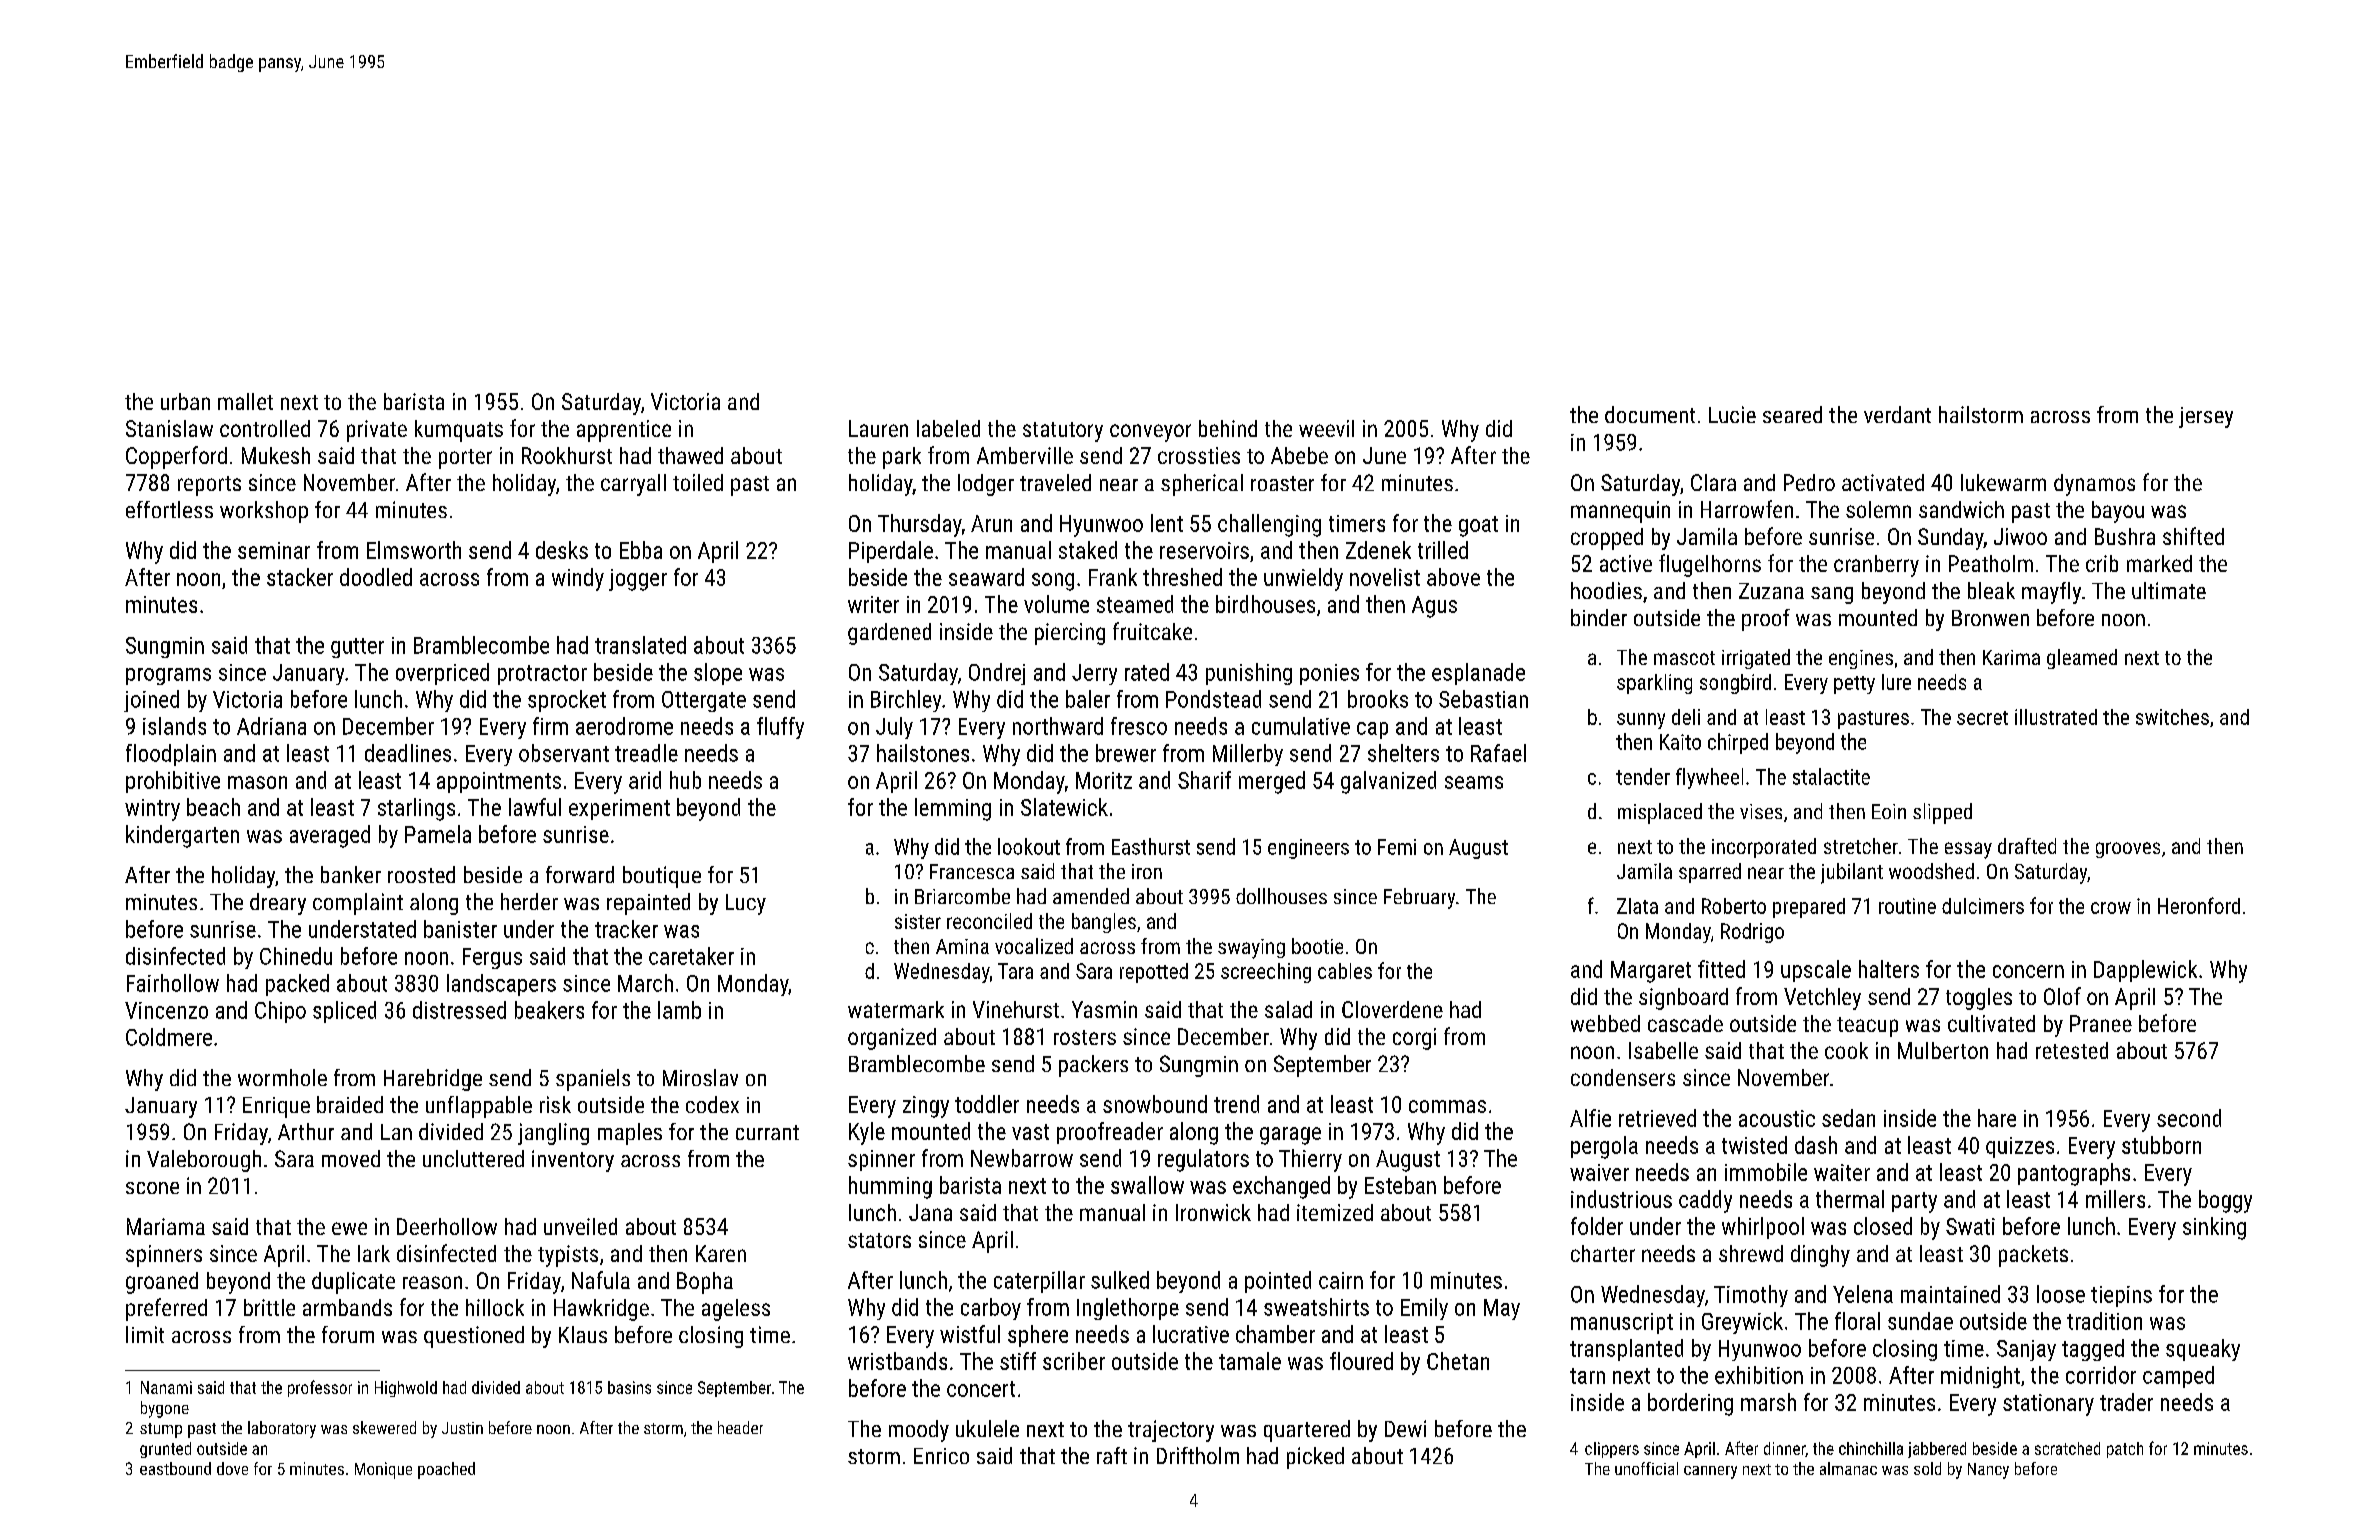 This screenshot has width=2378, height=1539. What do you see at coordinates (1732, 414) in the screenshot?
I see `Lucie` at bounding box center [1732, 414].
